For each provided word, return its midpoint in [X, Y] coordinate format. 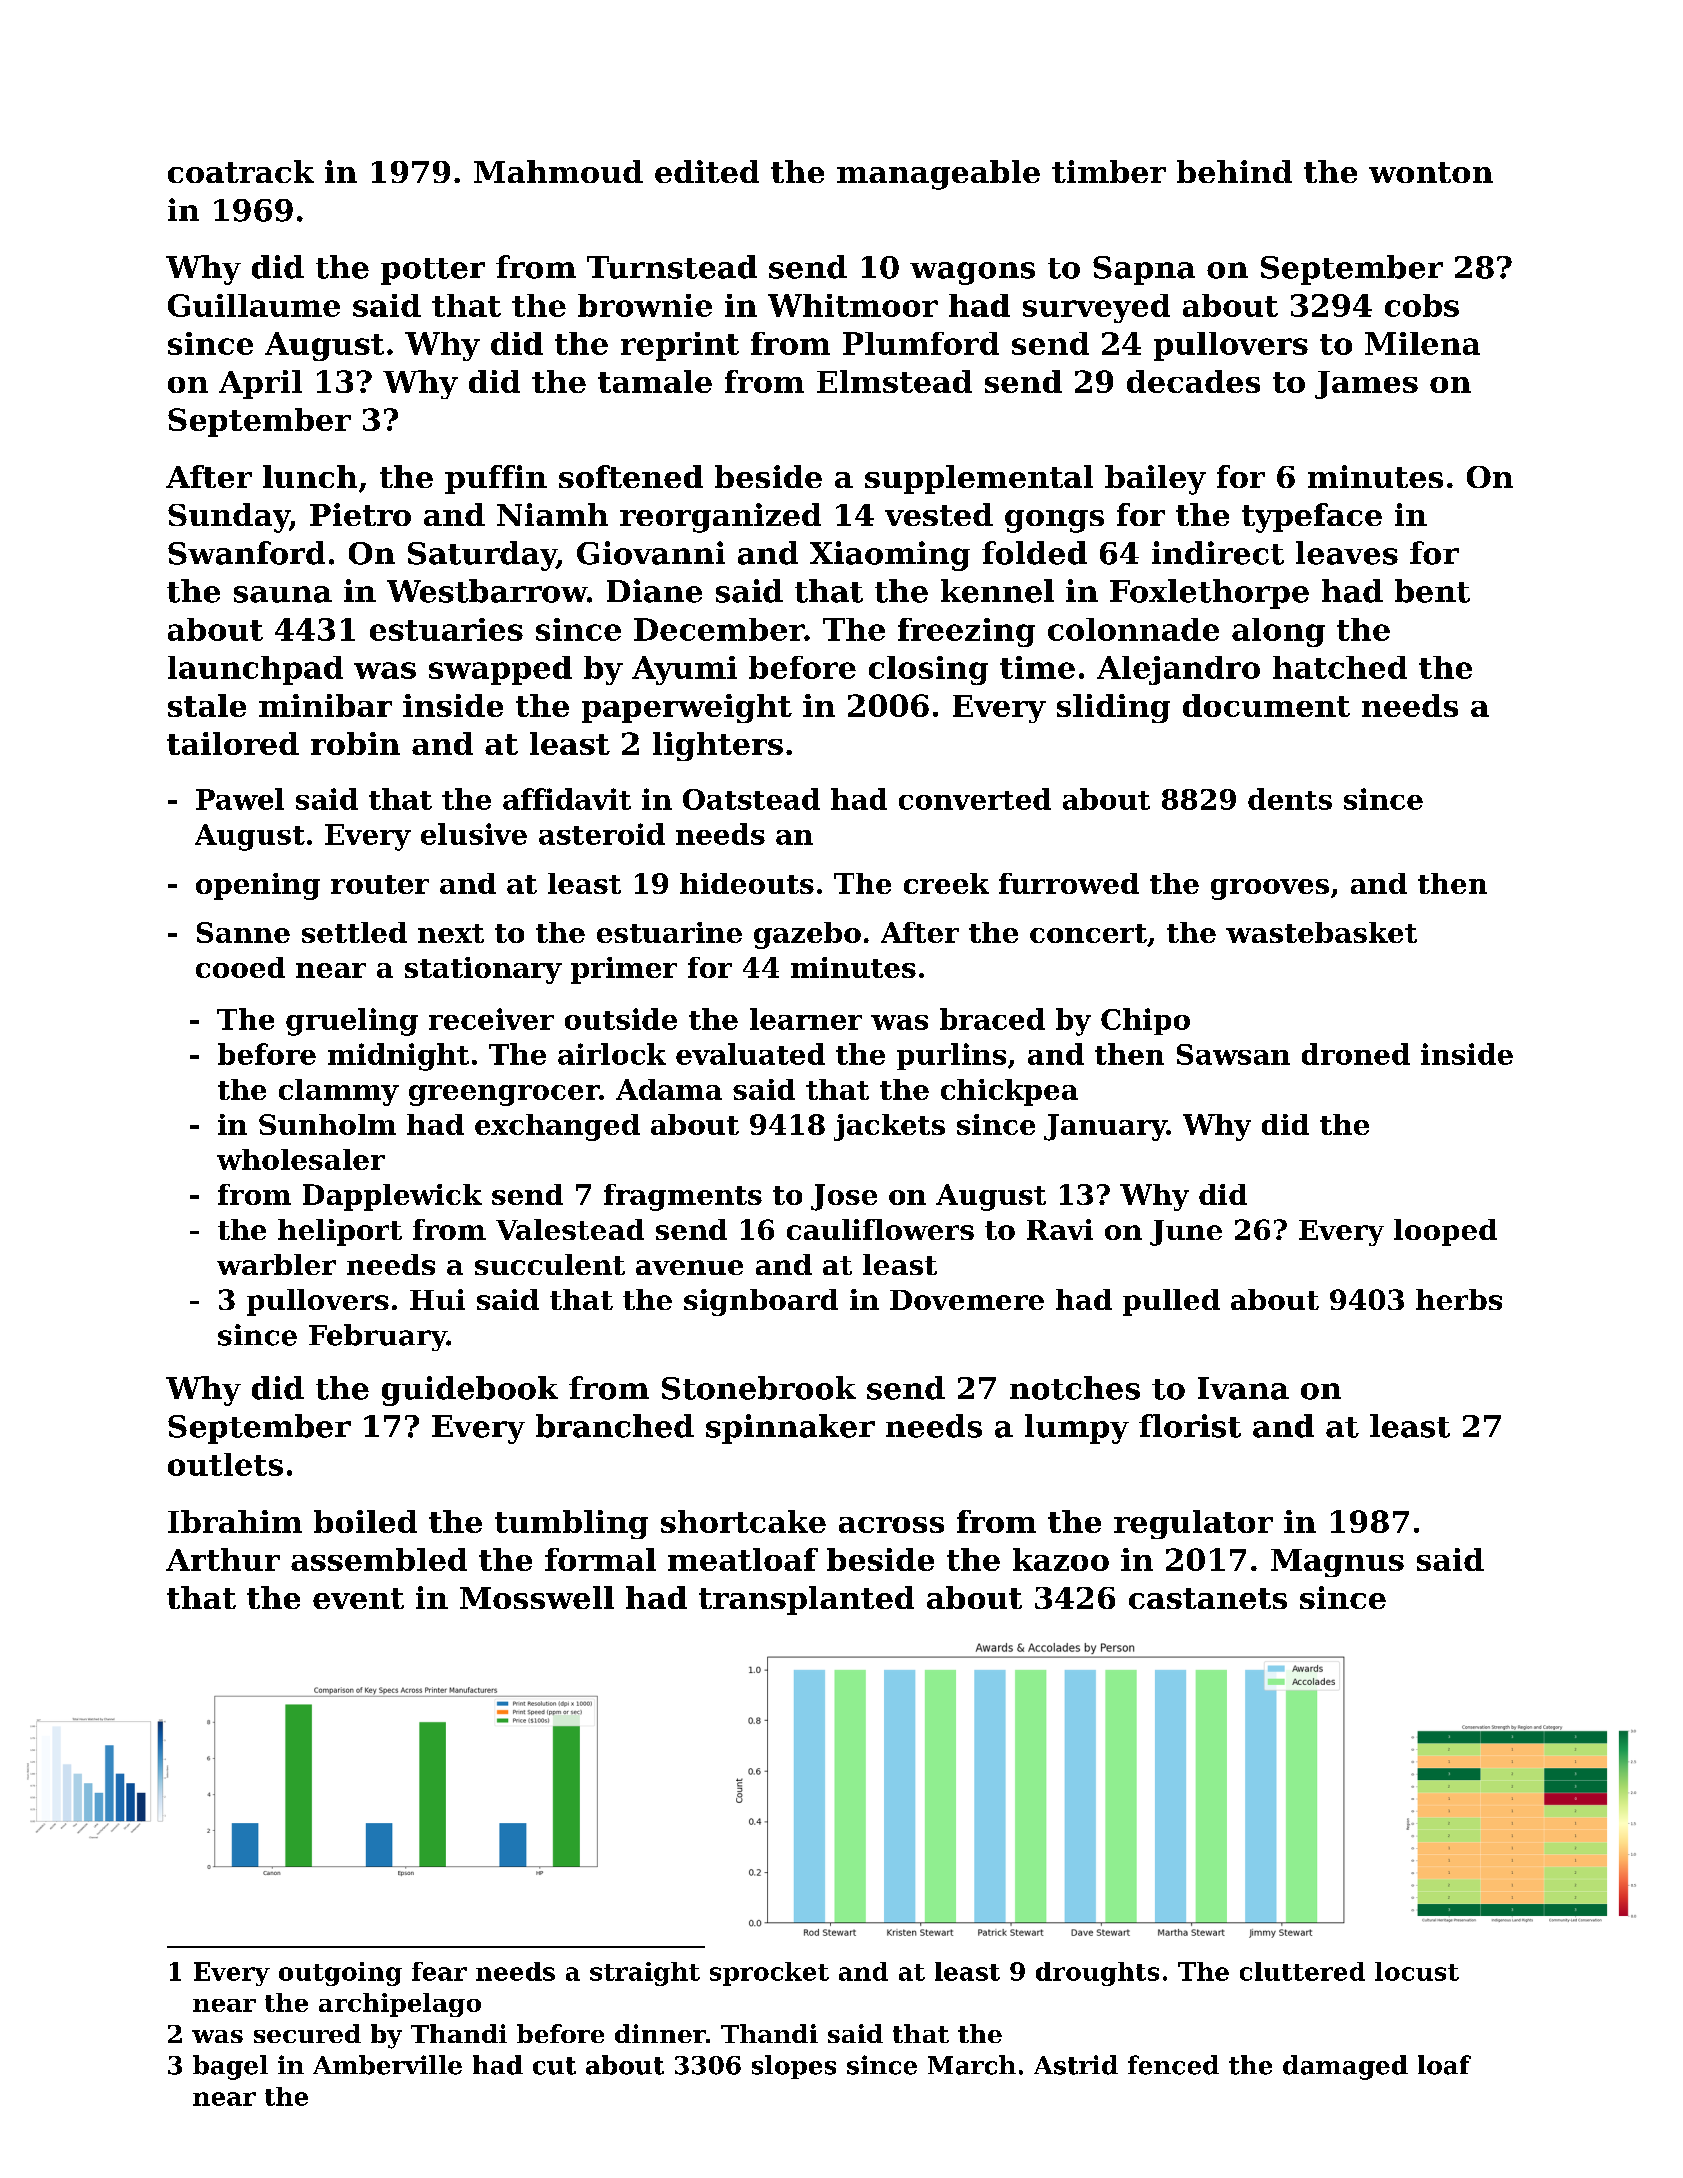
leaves [1347, 553]
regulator [1193, 1524]
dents [1290, 799]
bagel [230, 2067]
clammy [339, 1092]
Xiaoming [890, 556]
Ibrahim [235, 1521]
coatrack [241, 171]
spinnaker [790, 1429]
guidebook [470, 1391]
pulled [1171, 1302]
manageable [938, 175]
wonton [1431, 172]
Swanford [246, 553]
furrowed [1069, 883]
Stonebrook [759, 1388]
